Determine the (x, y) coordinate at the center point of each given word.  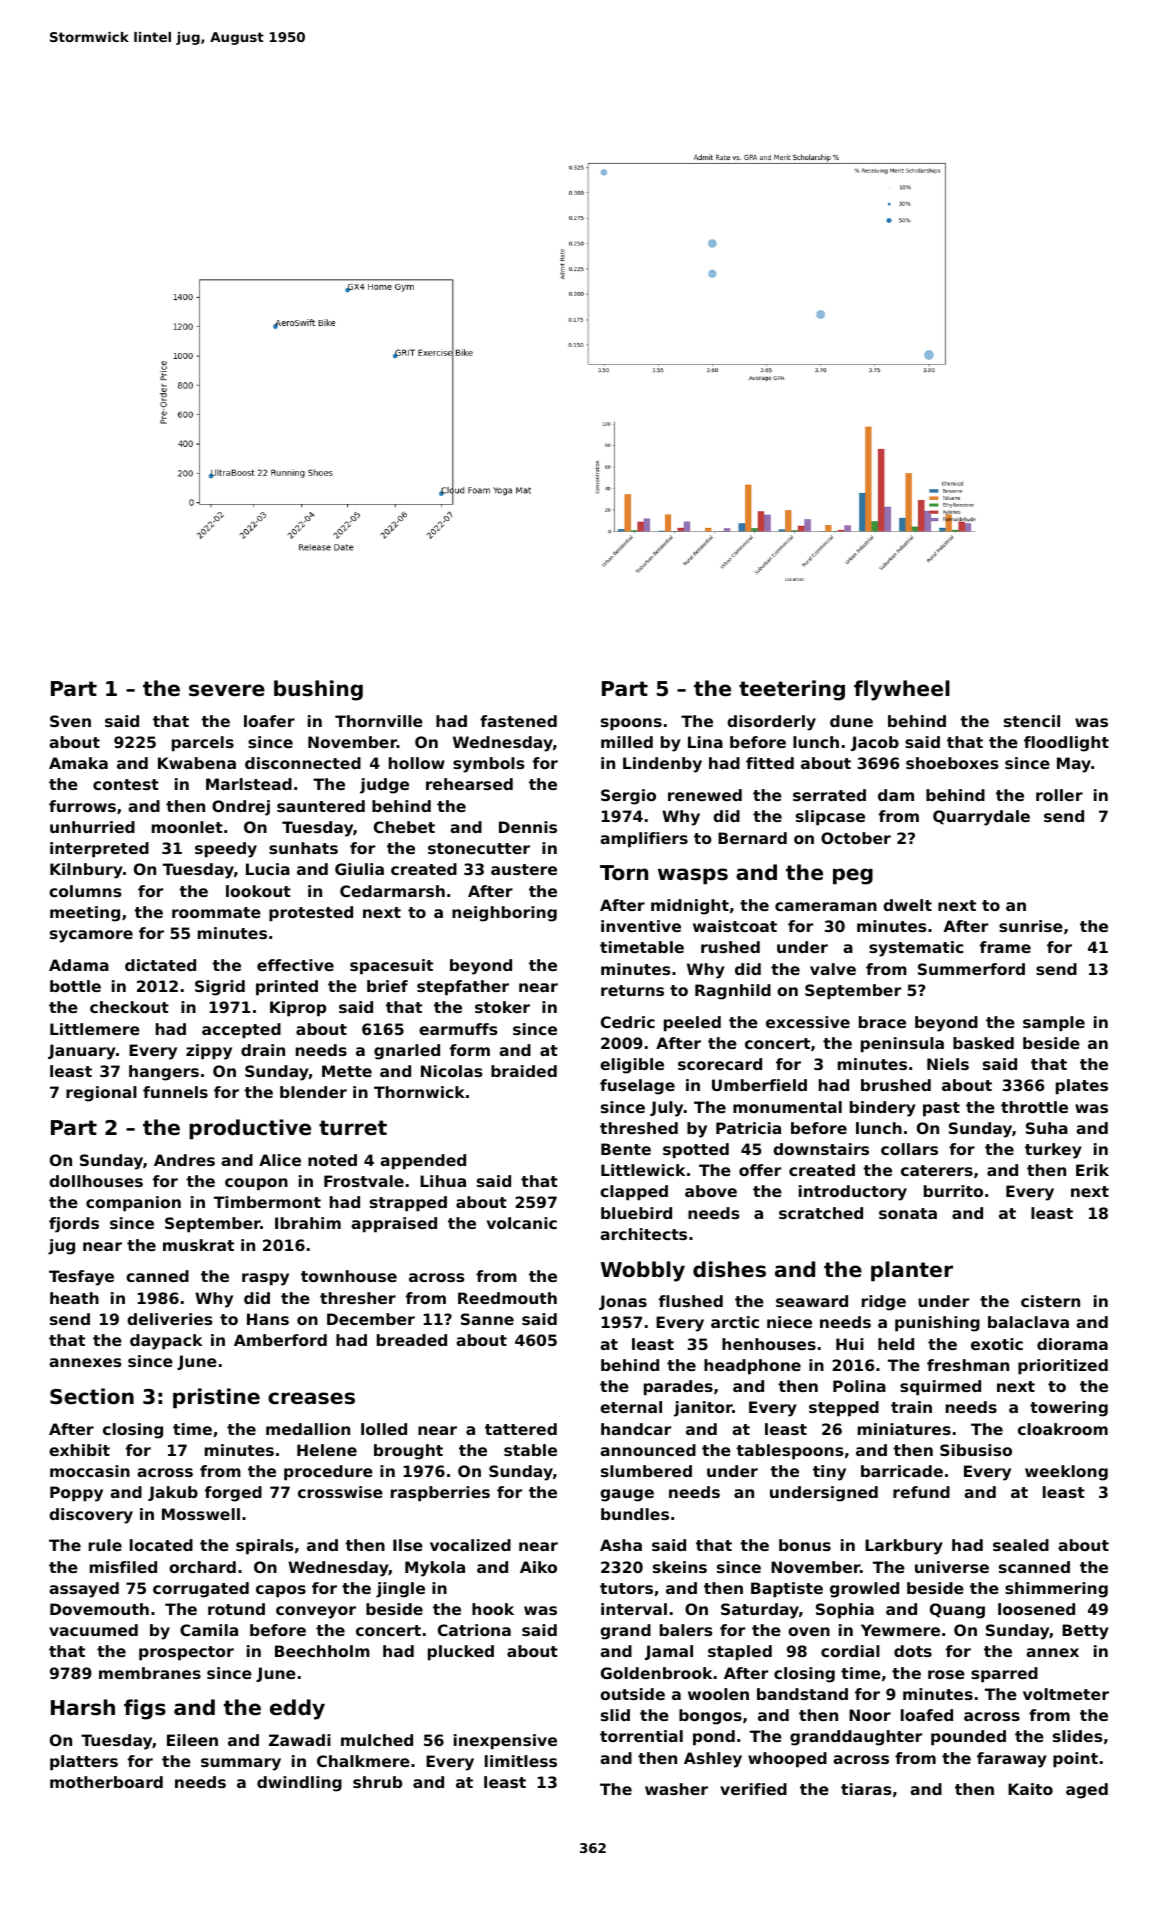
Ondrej (241, 808)
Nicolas (451, 1071)
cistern (1050, 1301)
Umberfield (759, 1085)
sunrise (1031, 926)
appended (423, 1162)
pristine (216, 1398)
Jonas (623, 1302)
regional (101, 1094)
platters (84, 1763)
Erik (1092, 1170)
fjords (74, 1225)
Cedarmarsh (392, 891)
